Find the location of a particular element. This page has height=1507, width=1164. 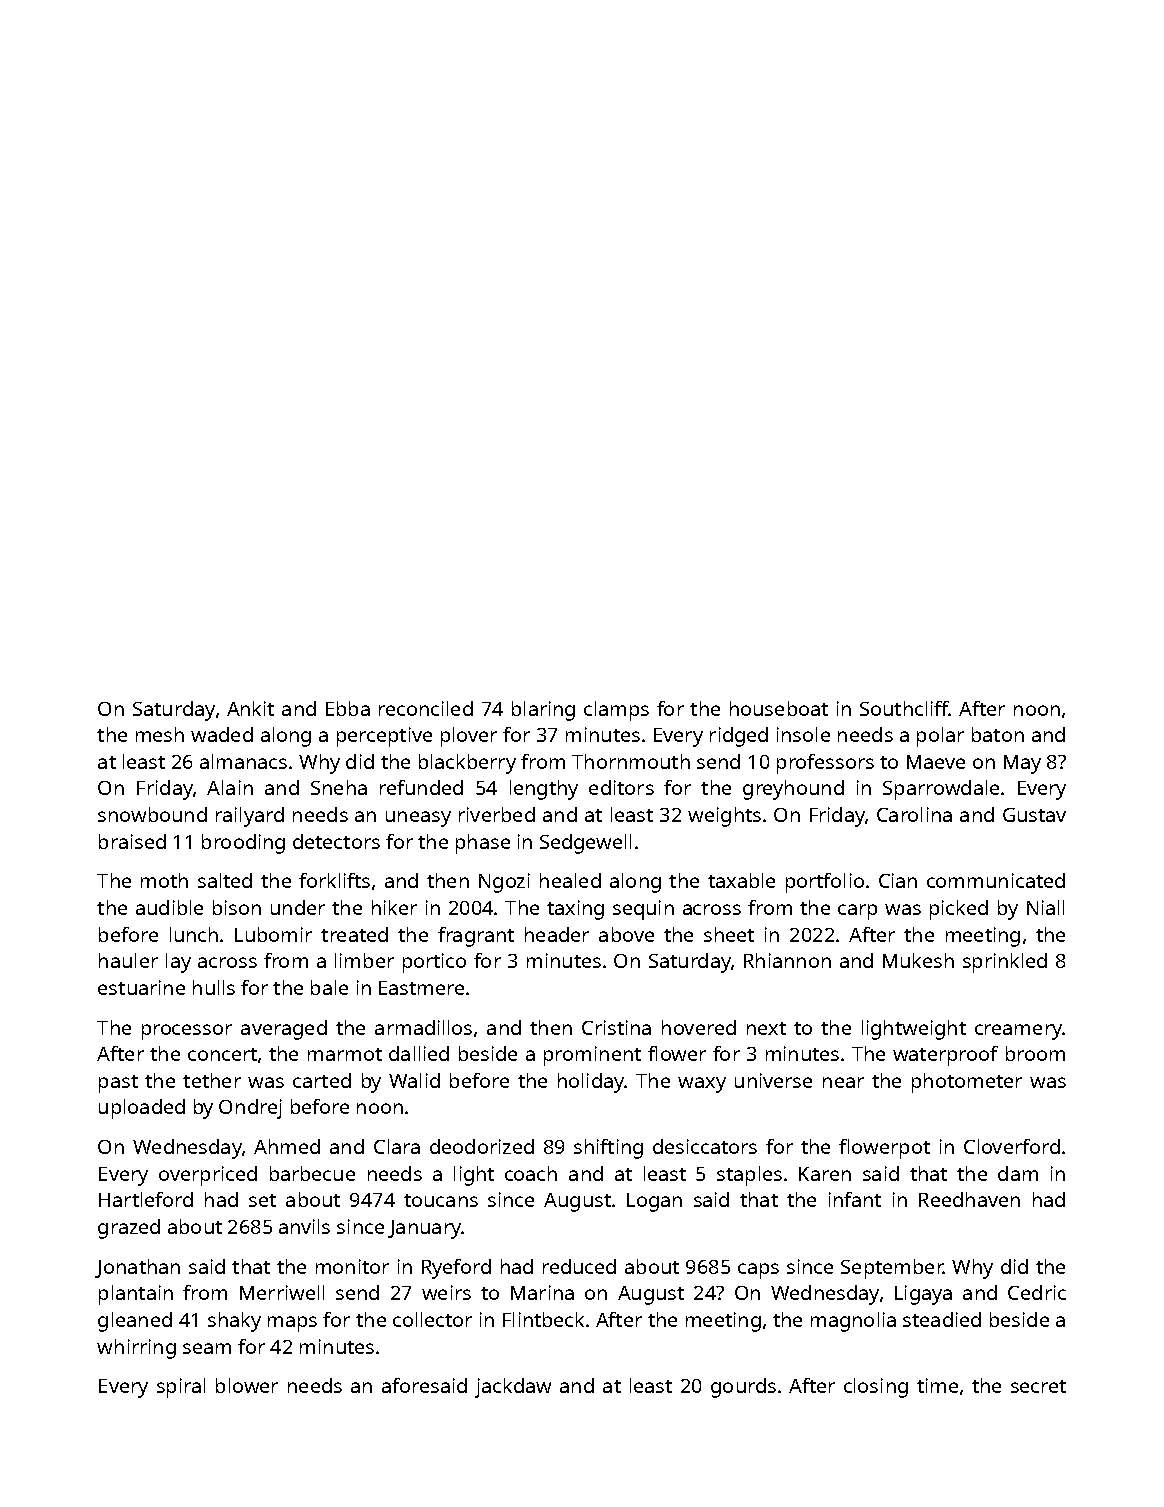

armadillos is located at coordinates (423, 1027).
